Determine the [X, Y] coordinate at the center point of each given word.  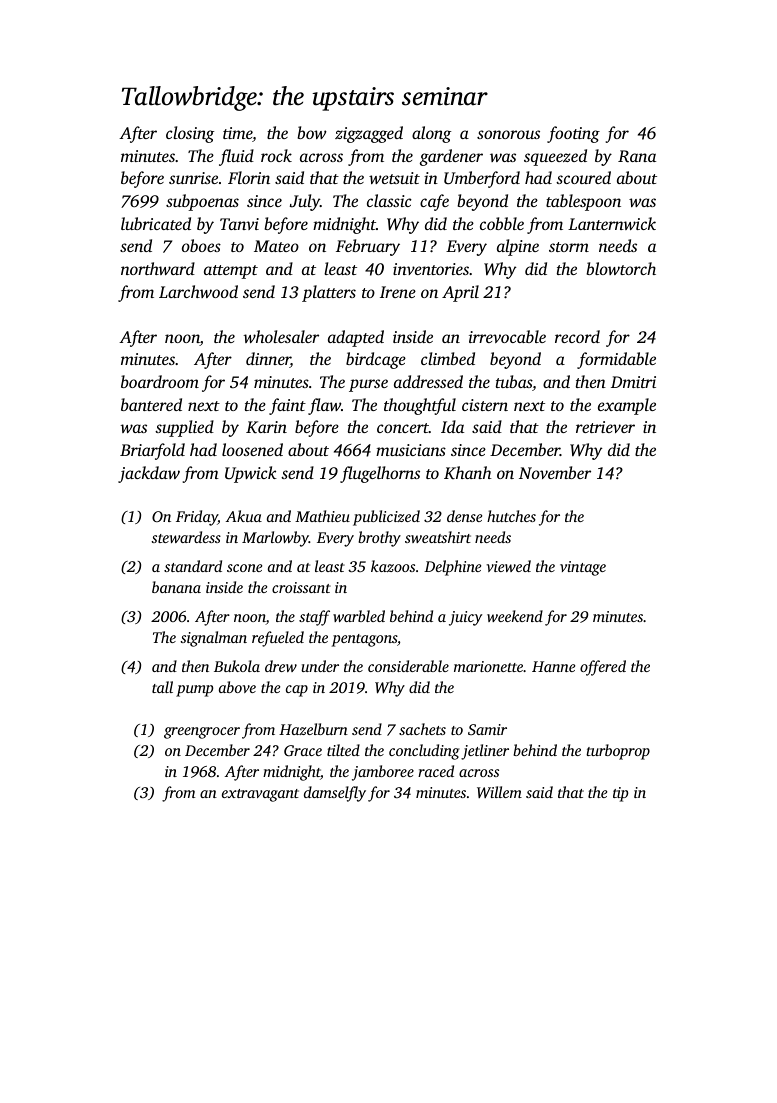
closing [190, 134]
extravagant [260, 795]
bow [312, 132]
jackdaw [149, 474]
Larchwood [198, 291]
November [555, 472]
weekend [515, 616]
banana [176, 587]
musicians [411, 450]
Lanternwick [612, 223]
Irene [398, 292]
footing [573, 134]
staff [314, 618]
